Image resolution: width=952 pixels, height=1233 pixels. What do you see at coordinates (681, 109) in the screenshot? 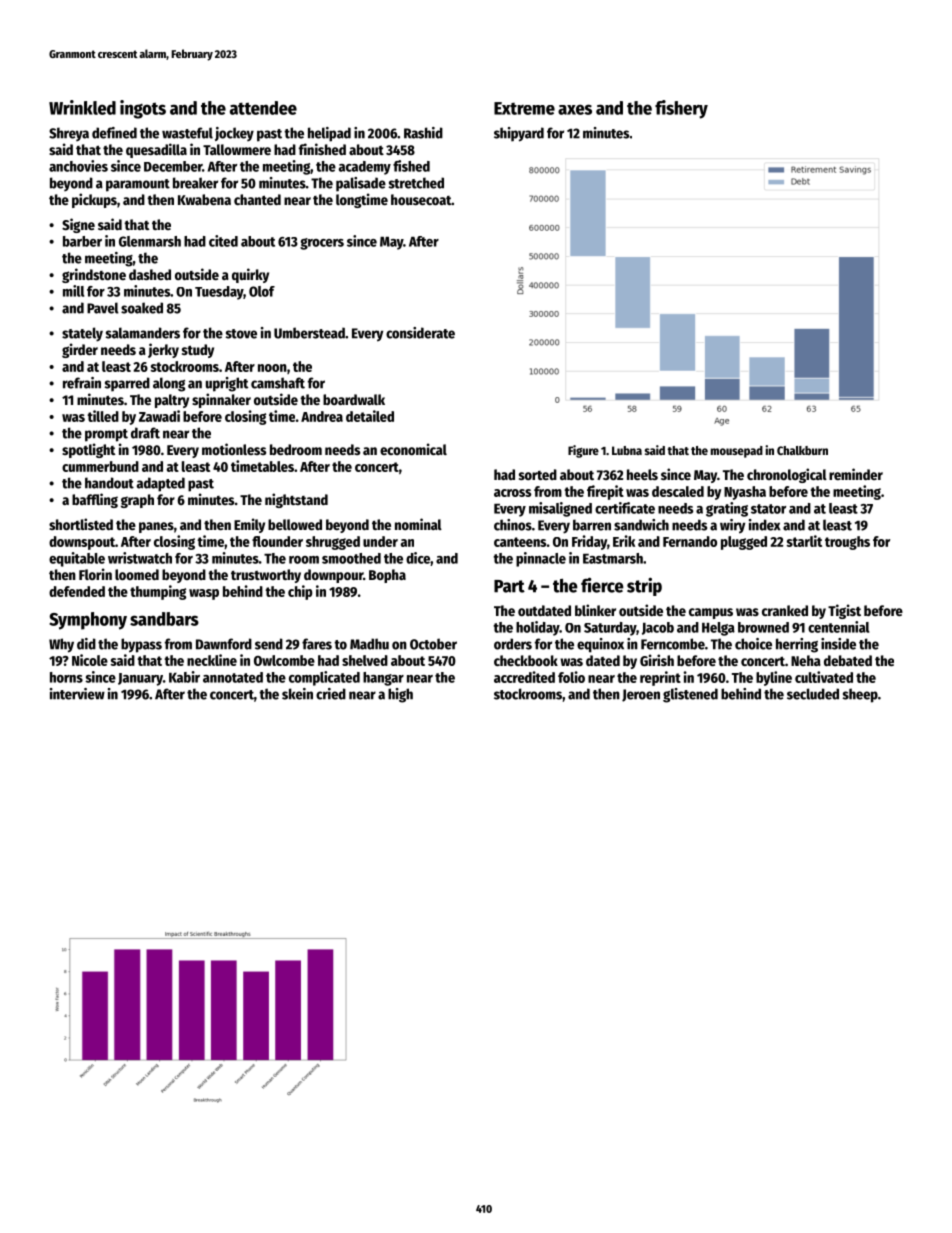
I see `fishery` at bounding box center [681, 109].
